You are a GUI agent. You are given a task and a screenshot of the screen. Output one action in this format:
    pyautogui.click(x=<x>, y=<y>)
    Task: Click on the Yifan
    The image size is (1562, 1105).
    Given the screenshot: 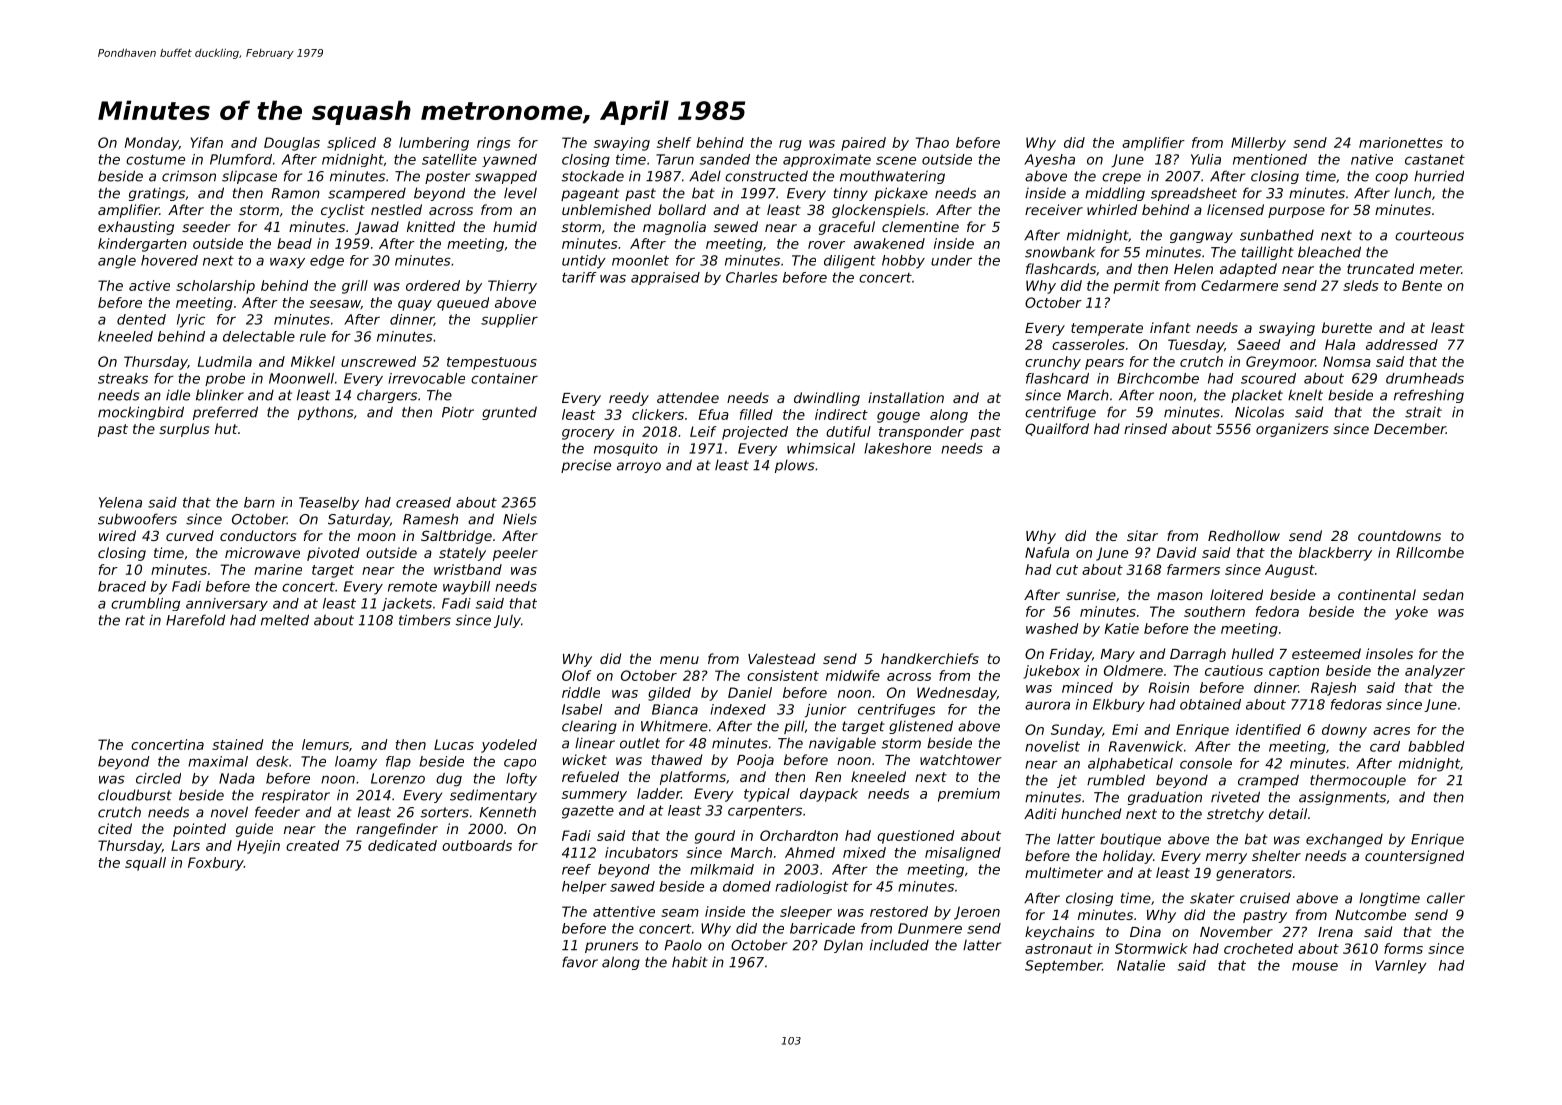 What is the action you would take?
    pyautogui.click(x=207, y=142)
